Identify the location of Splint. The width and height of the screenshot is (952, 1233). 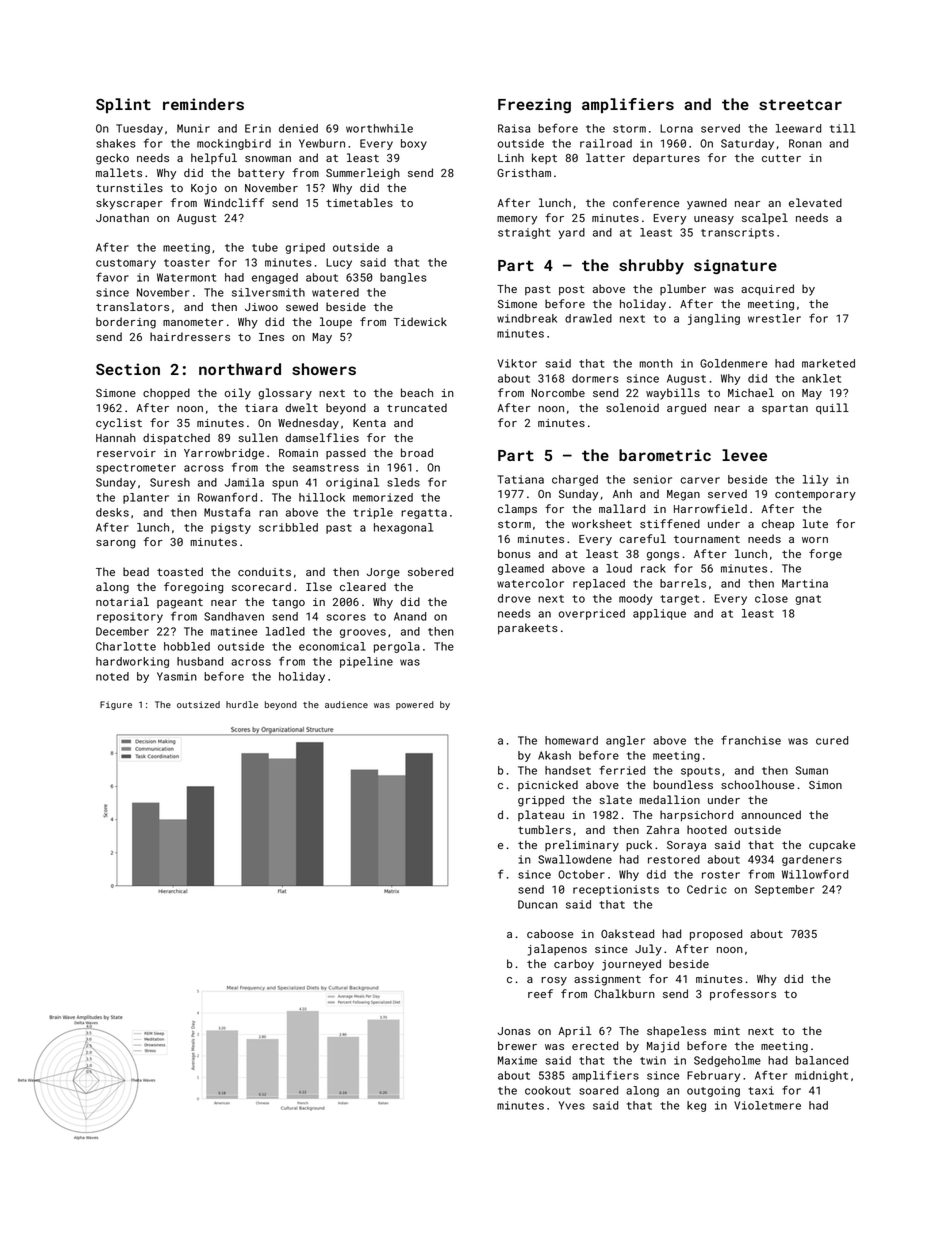
(123, 105).
